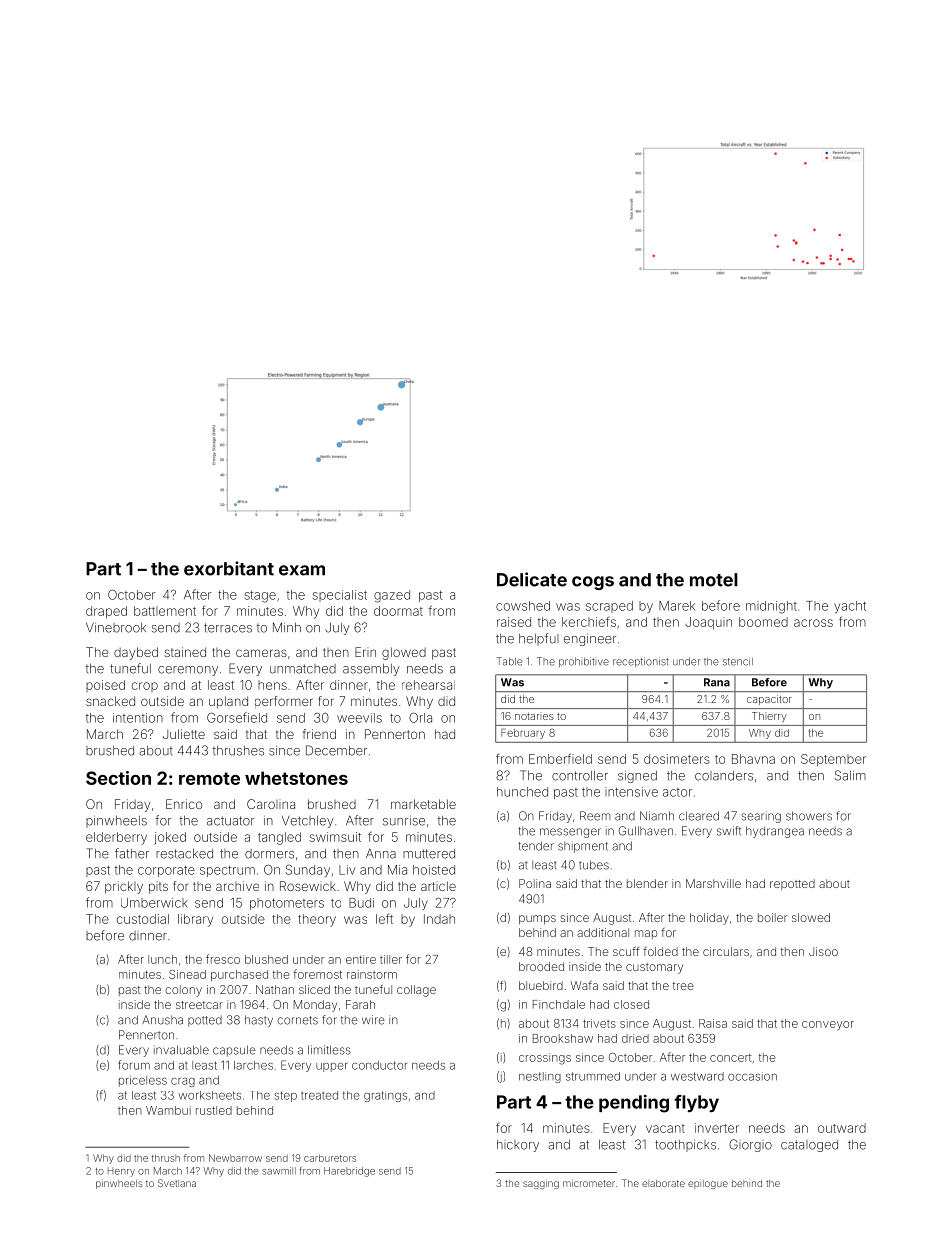 This screenshot has width=952, height=1233. What do you see at coordinates (439, 919) in the screenshot?
I see `Indah` at bounding box center [439, 919].
